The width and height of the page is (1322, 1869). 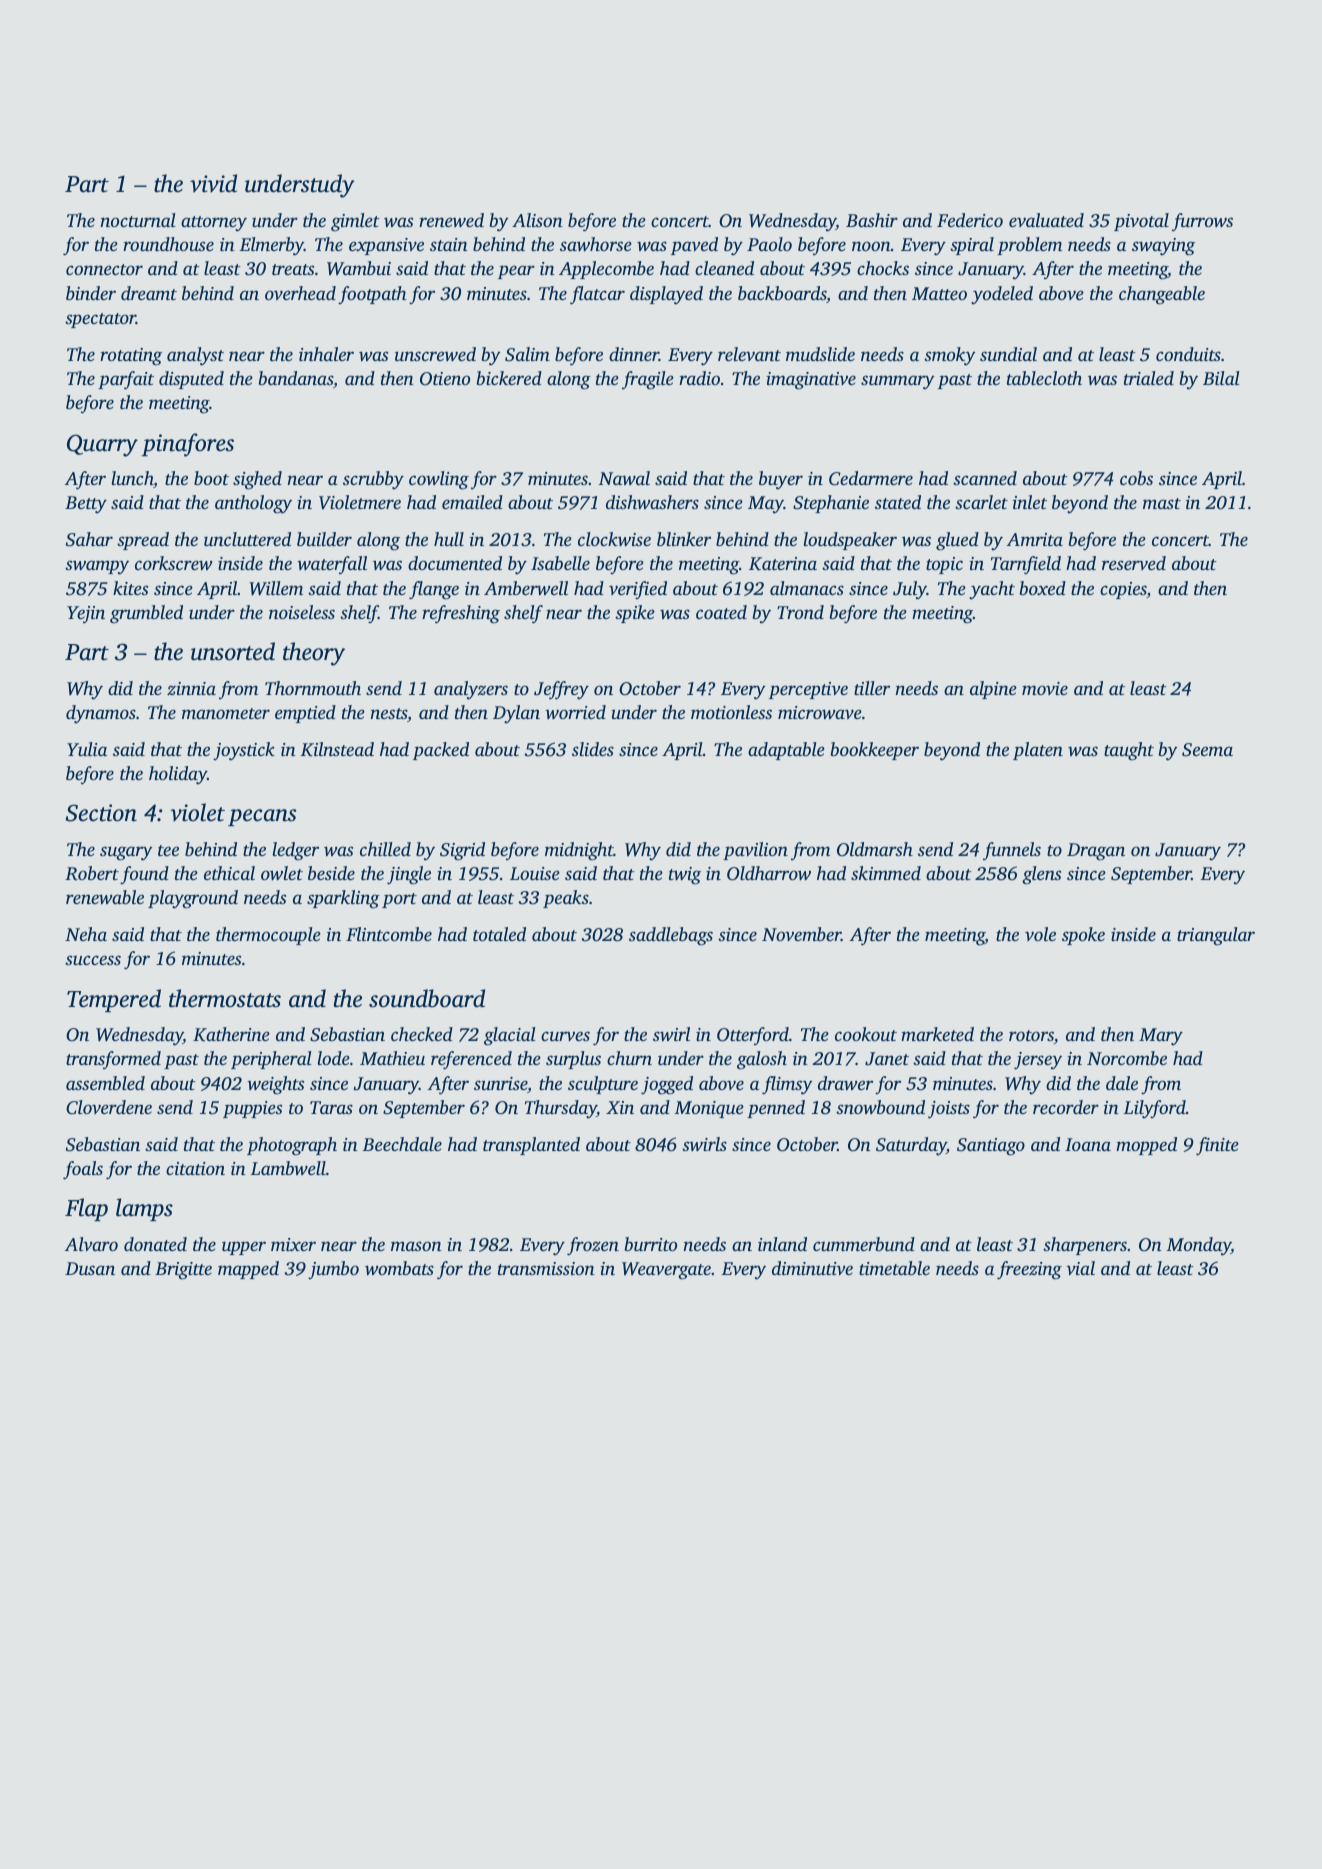 What do you see at coordinates (1202, 222) in the page?
I see `furrows` at bounding box center [1202, 222].
